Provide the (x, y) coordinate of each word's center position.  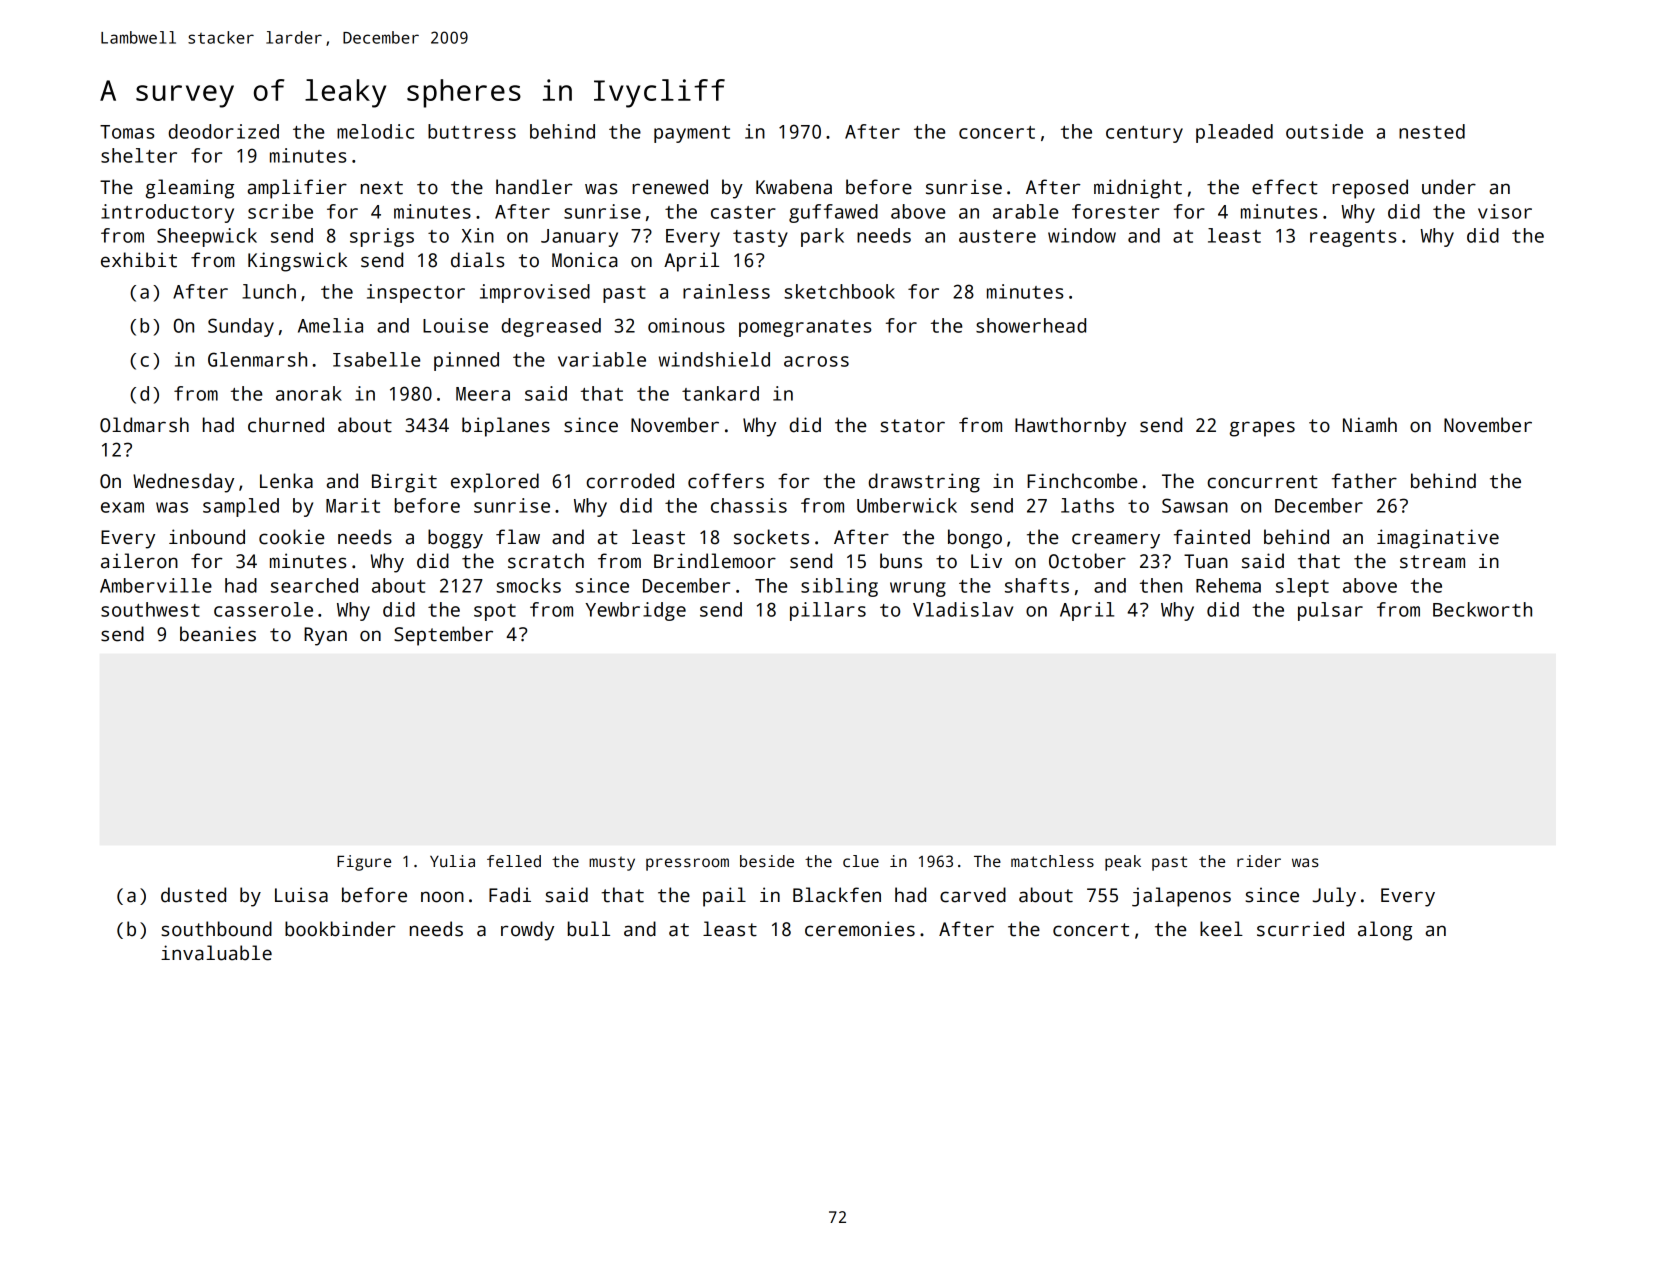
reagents (1353, 238)
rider (1259, 861)
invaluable (216, 953)
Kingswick (297, 262)
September (443, 636)
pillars (828, 611)
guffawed (833, 213)
